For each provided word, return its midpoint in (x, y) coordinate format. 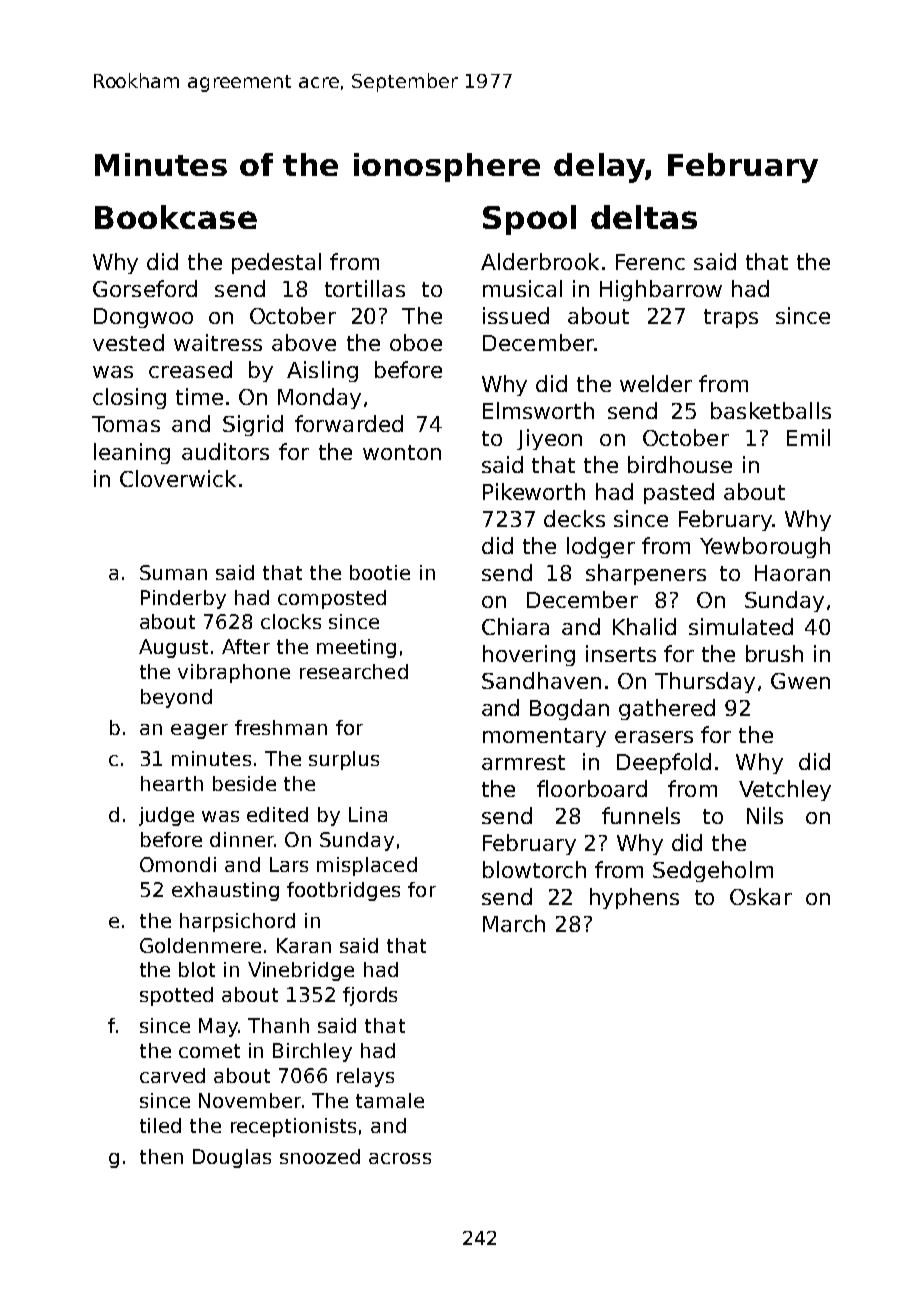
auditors (225, 451)
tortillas (365, 288)
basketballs (771, 410)
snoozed (320, 1156)
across (400, 1158)
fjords (370, 996)
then (161, 1156)
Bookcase (176, 217)
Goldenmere (200, 945)
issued (516, 315)
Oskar (761, 896)
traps (731, 318)
